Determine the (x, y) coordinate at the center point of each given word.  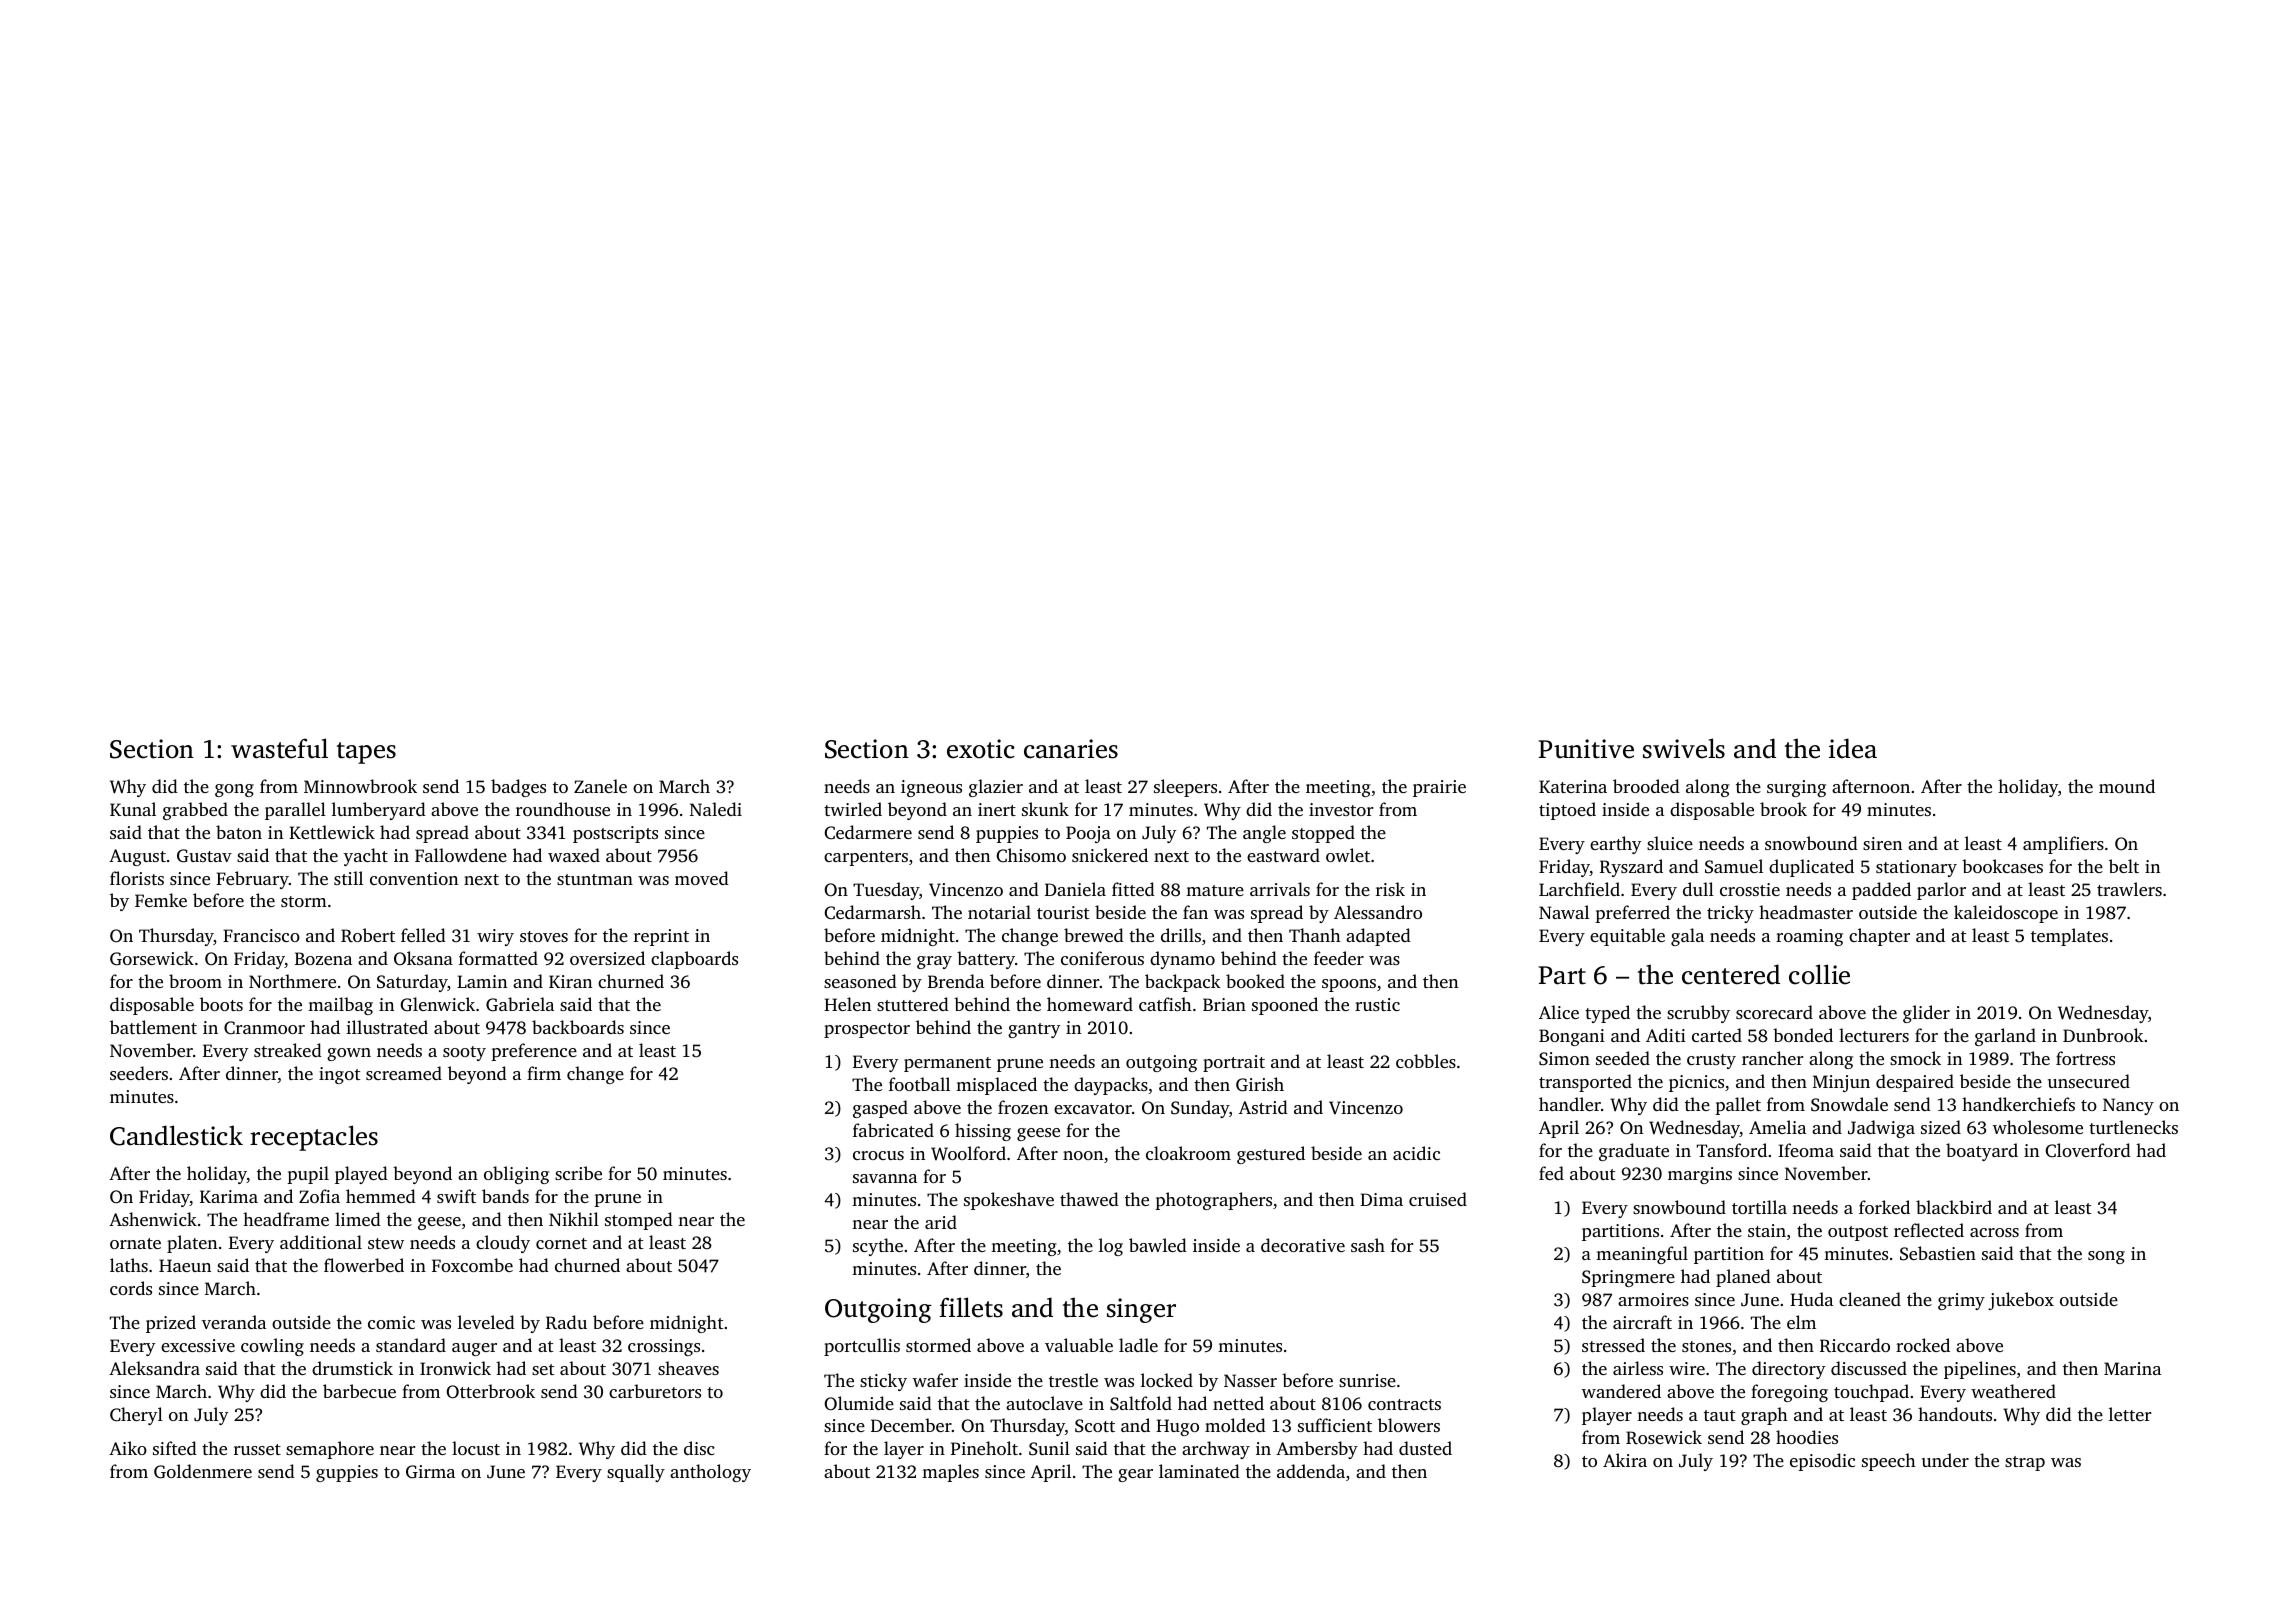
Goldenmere (203, 1471)
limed (358, 1219)
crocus (878, 1155)
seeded (1623, 1058)
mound (2127, 786)
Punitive (1586, 749)
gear (1135, 1475)
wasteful (279, 748)
